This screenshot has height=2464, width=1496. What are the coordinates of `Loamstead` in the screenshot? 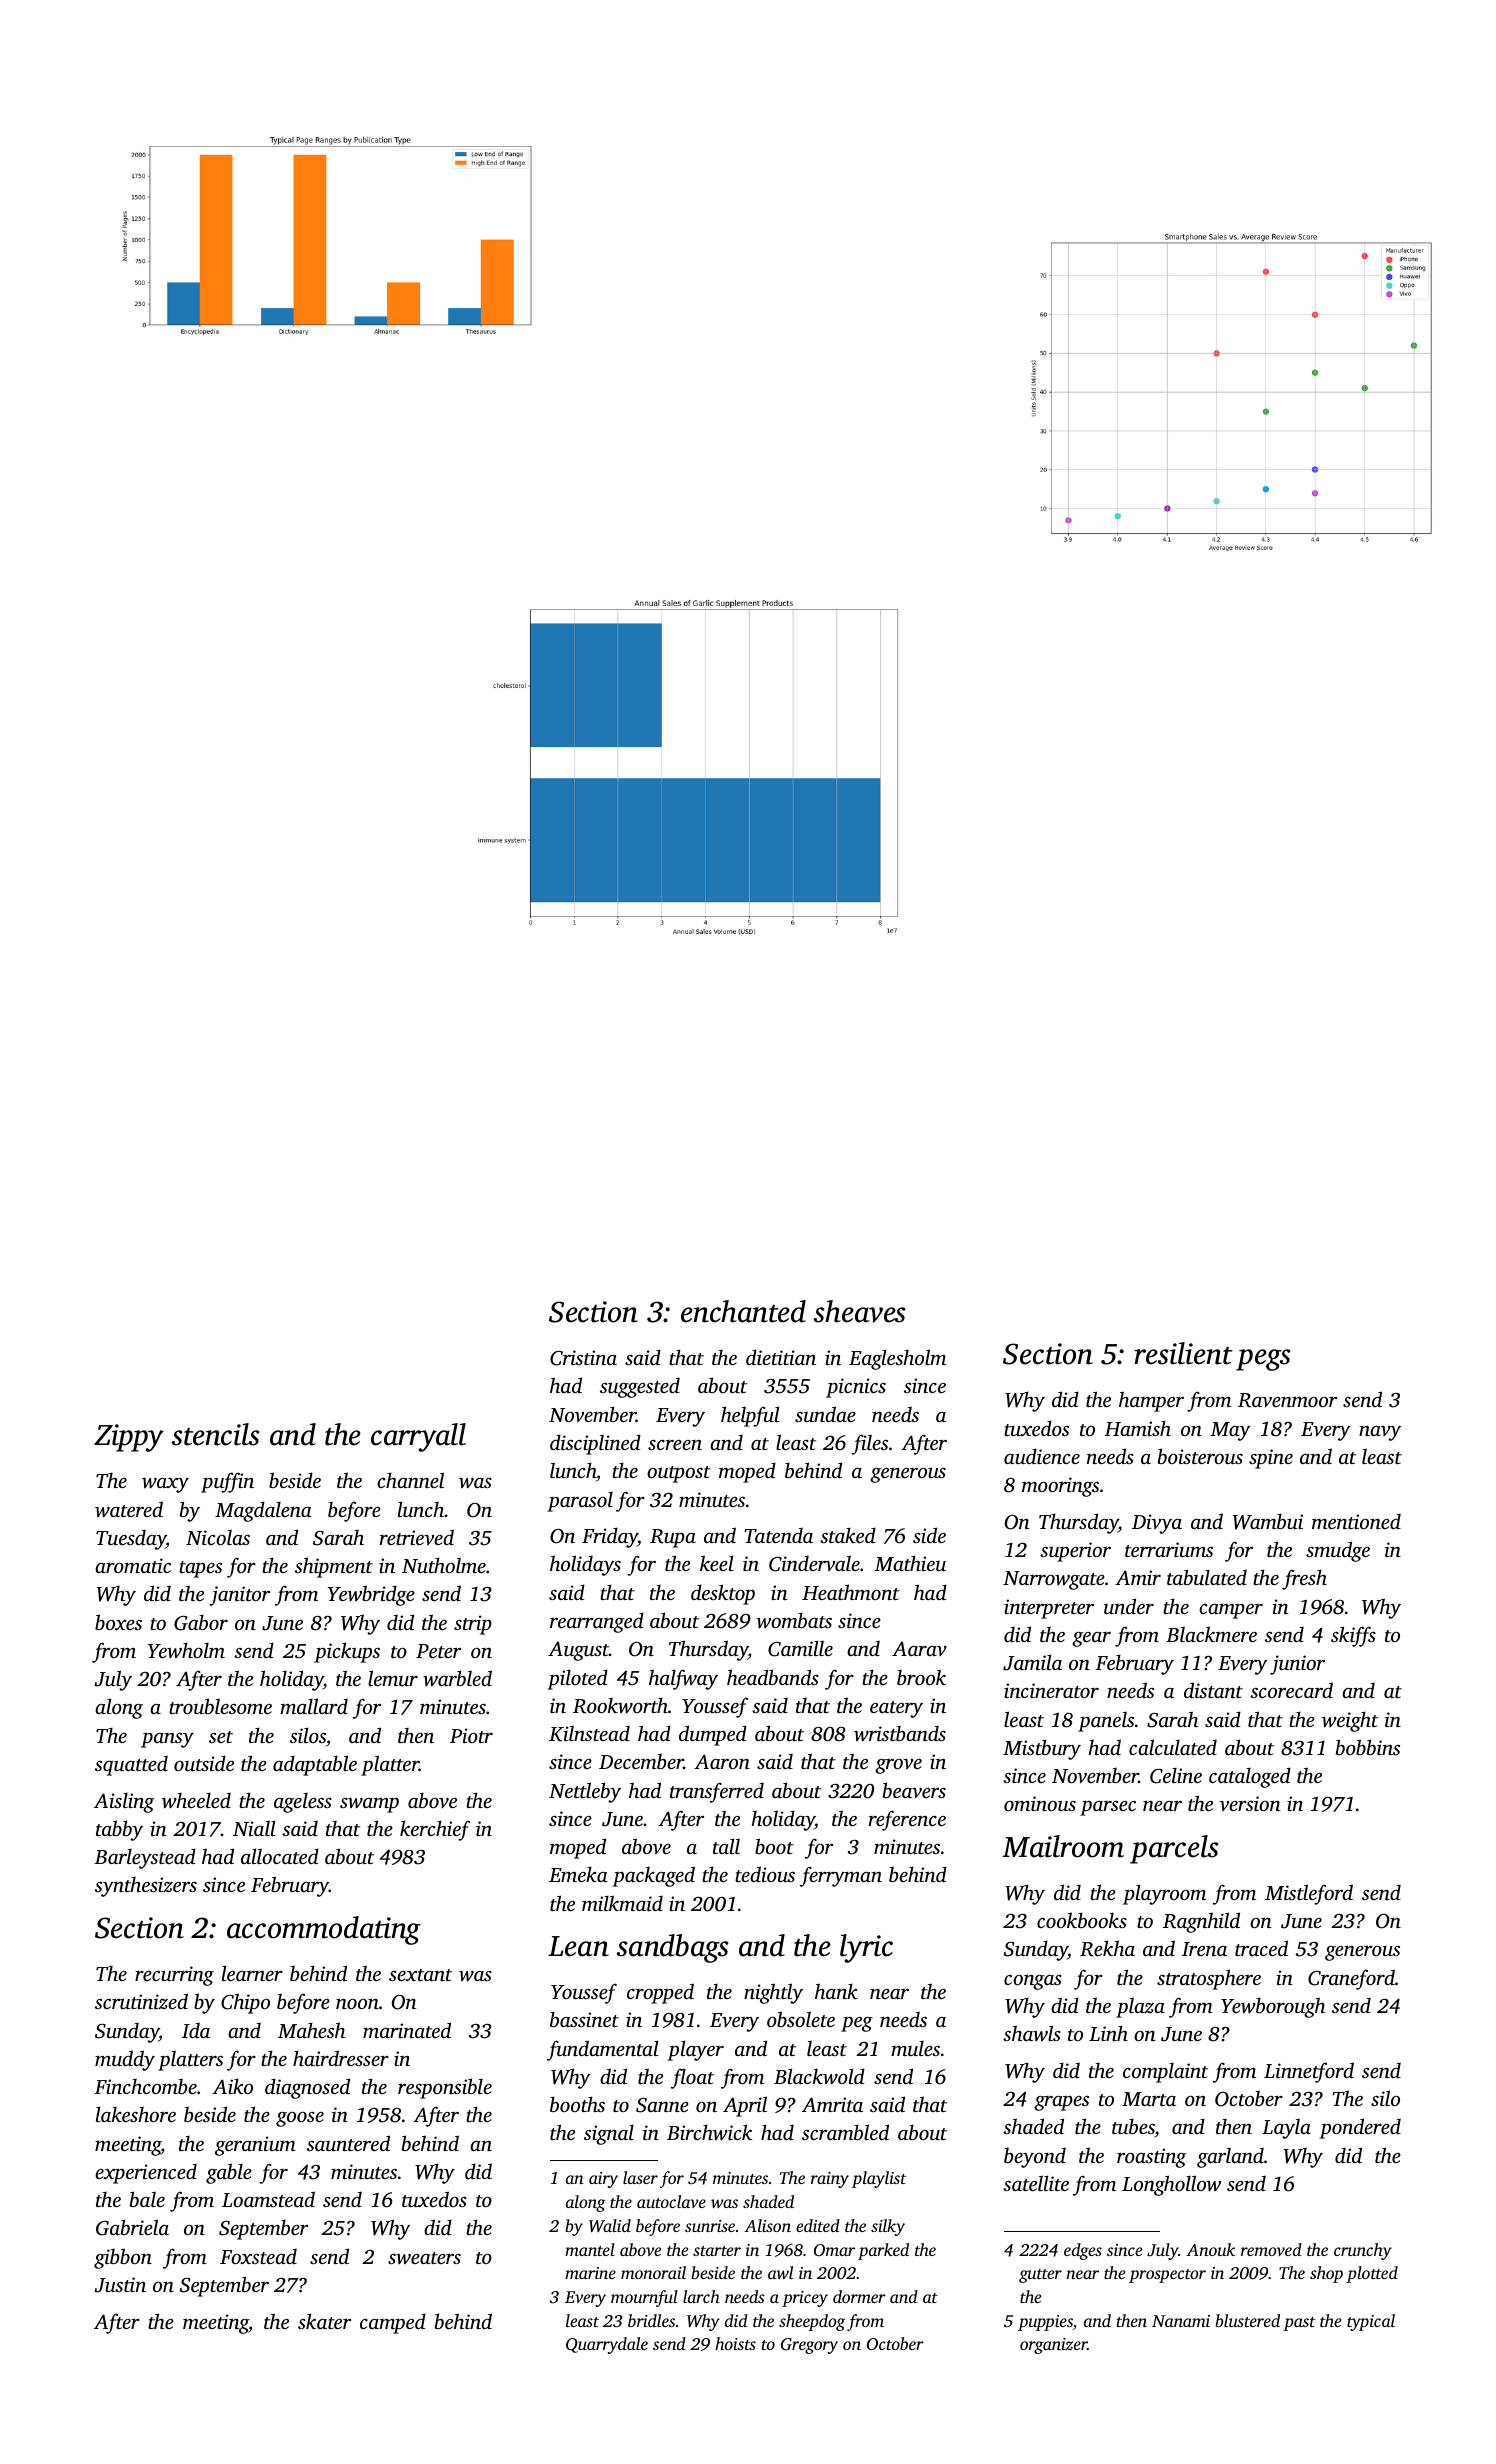 It's located at (268, 2199).
